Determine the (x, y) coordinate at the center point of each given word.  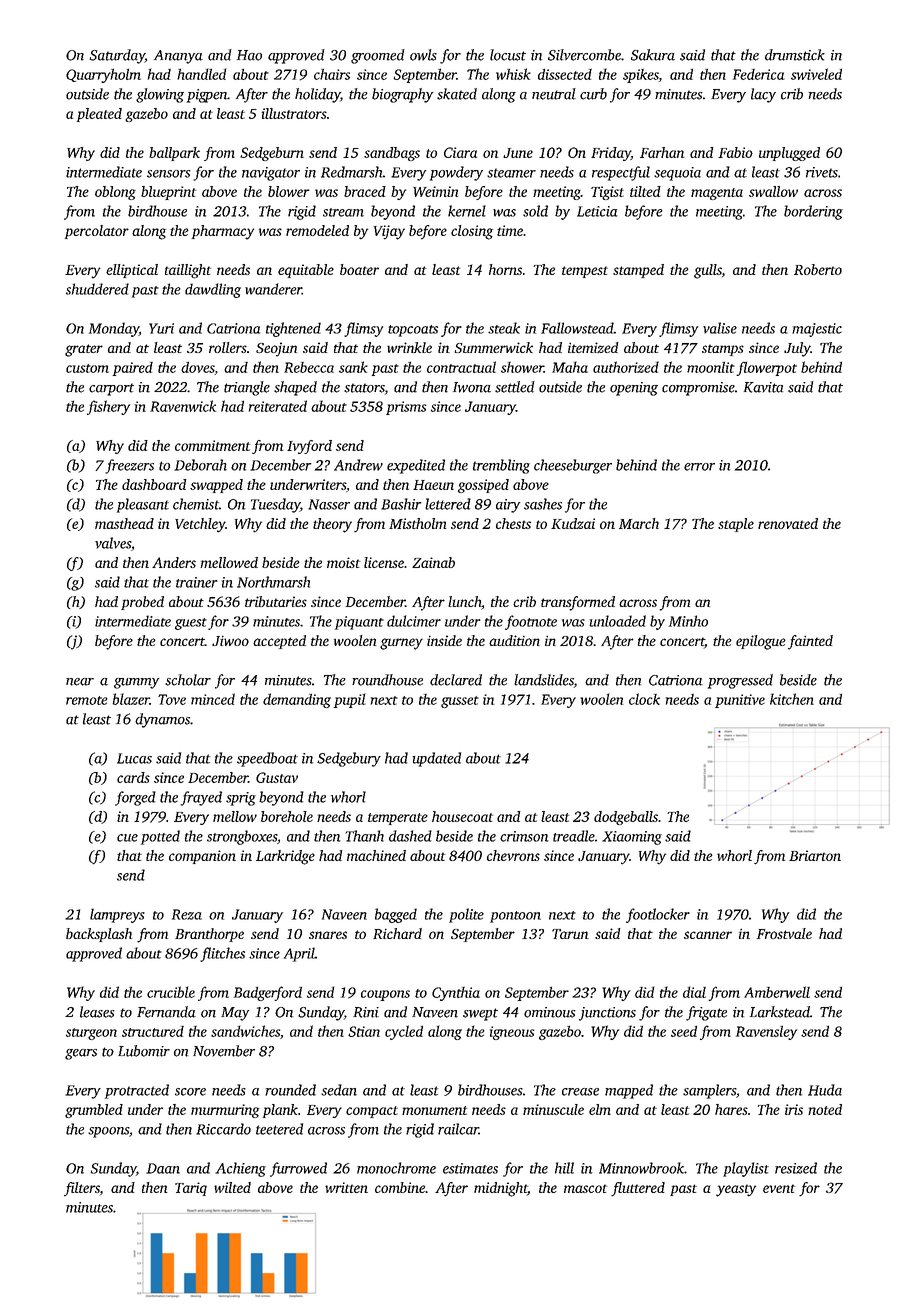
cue (127, 838)
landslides (544, 680)
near (80, 682)
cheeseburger (573, 466)
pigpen (207, 96)
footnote (531, 622)
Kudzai (573, 523)
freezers (129, 466)
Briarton (815, 855)
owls (423, 55)
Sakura (653, 55)
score (190, 1092)
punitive (740, 701)
